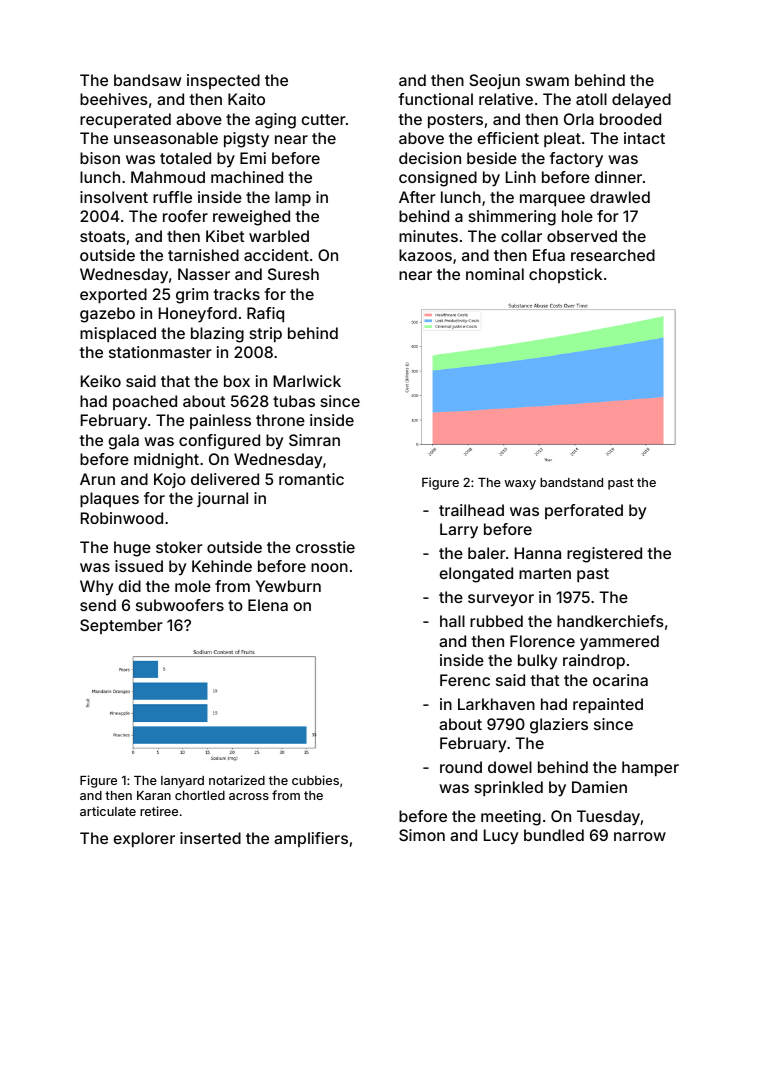 This page has height=1076, width=759. Describe the element at coordinates (487, 553) in the page. I see `baler` at that location.
